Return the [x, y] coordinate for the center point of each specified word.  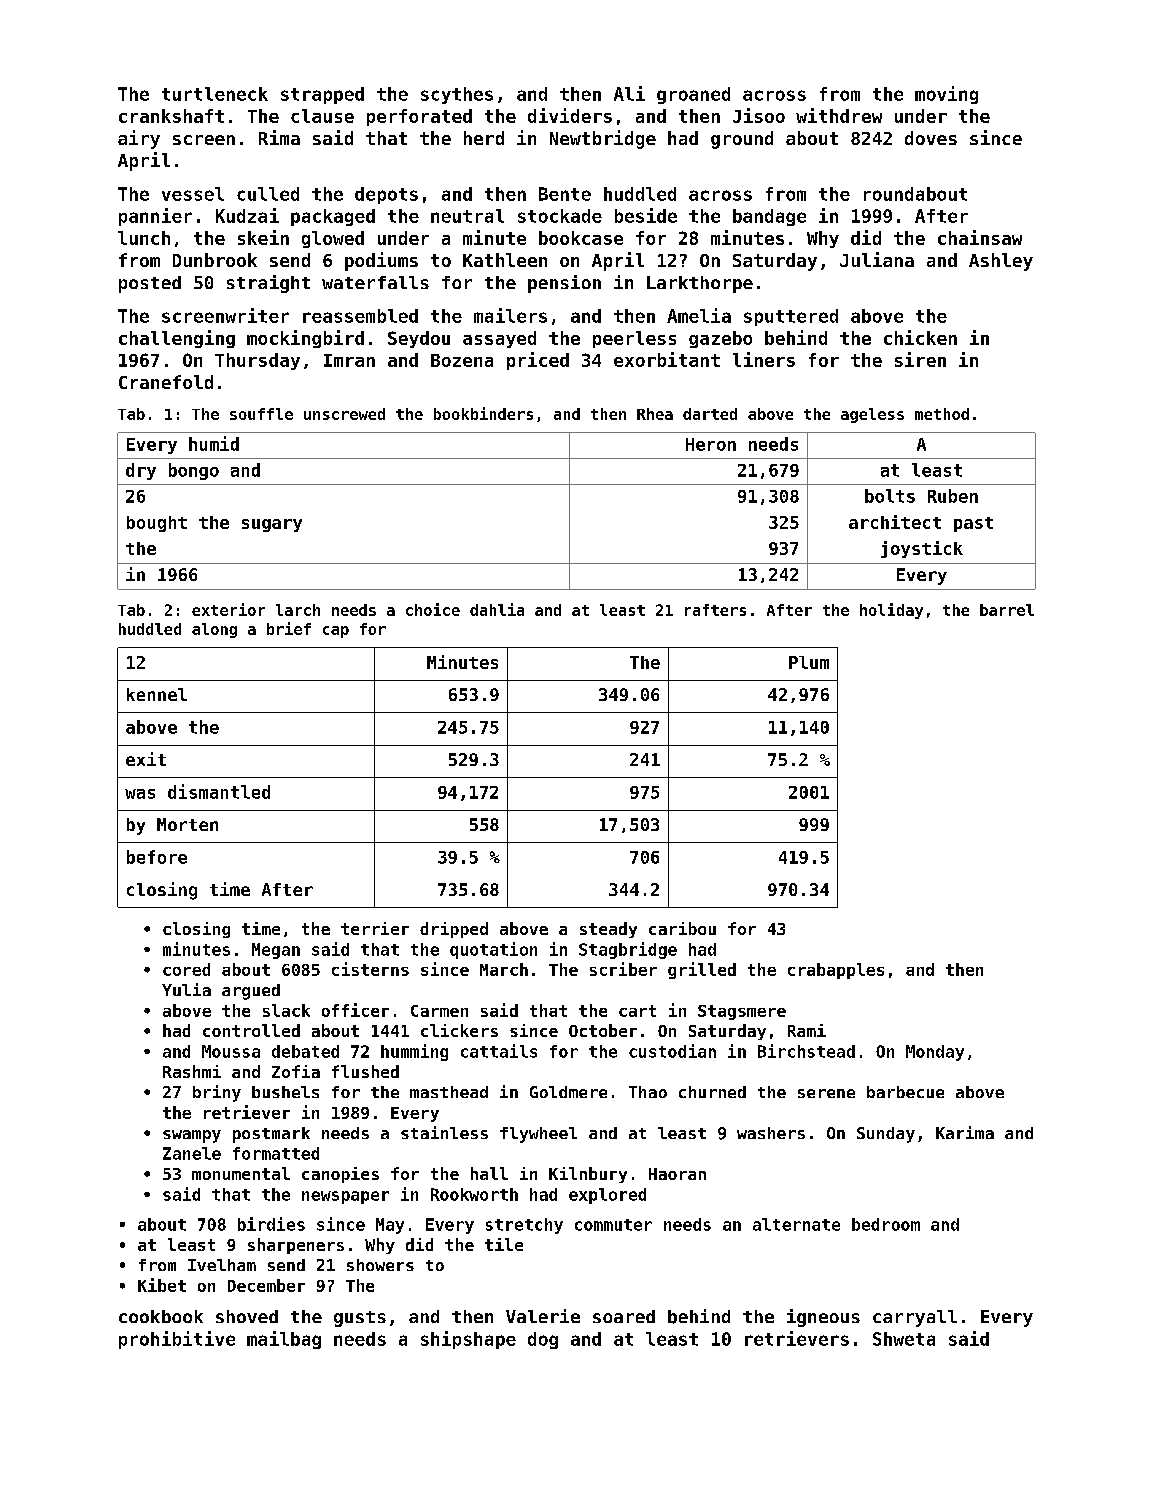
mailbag [284, 1340]
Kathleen [505, 260]
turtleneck [215, 94]
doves [931, 138]
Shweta [904, 1339]
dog [543, 1340]
